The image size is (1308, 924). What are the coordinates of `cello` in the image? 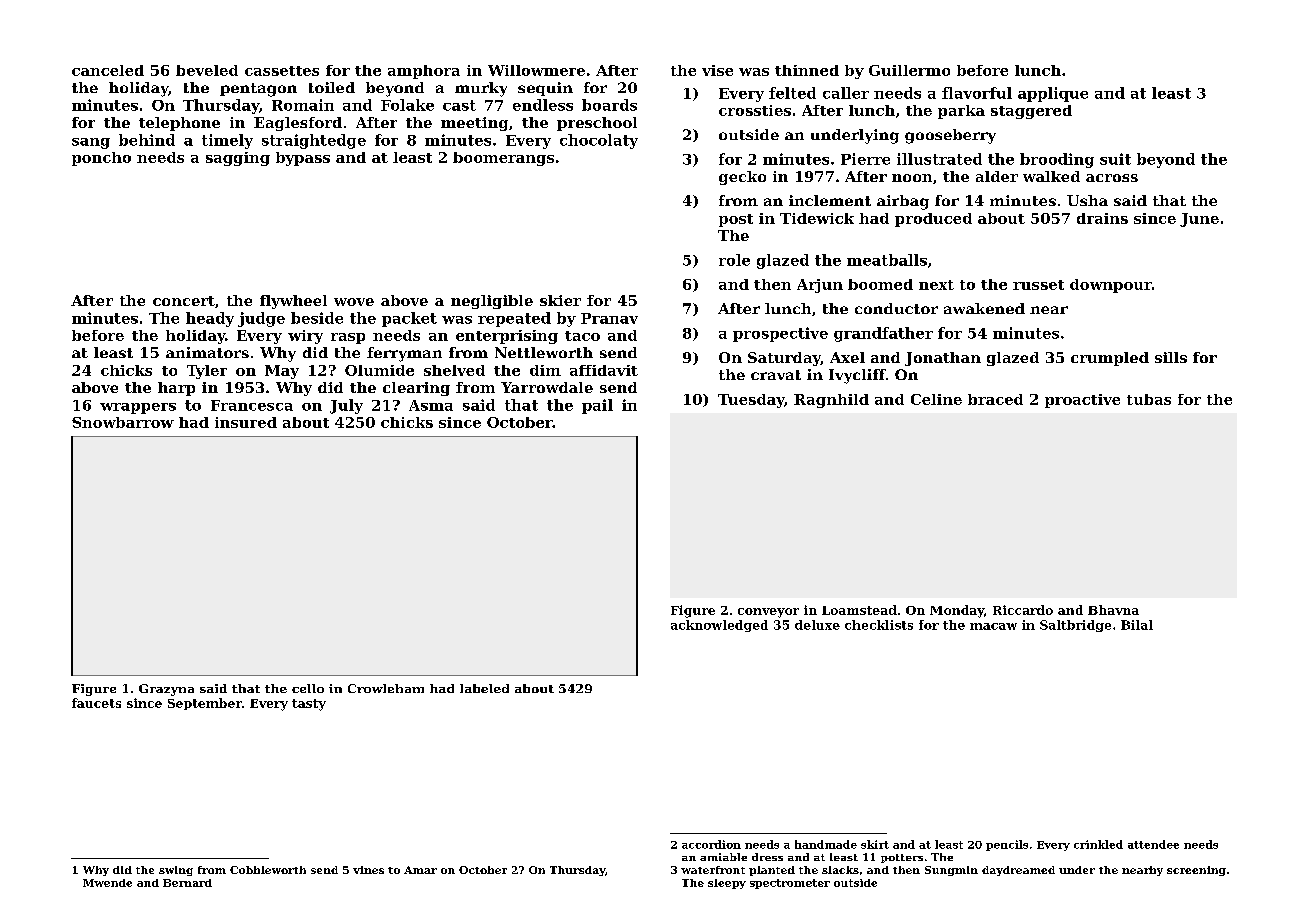 It's located at (308, 688).
